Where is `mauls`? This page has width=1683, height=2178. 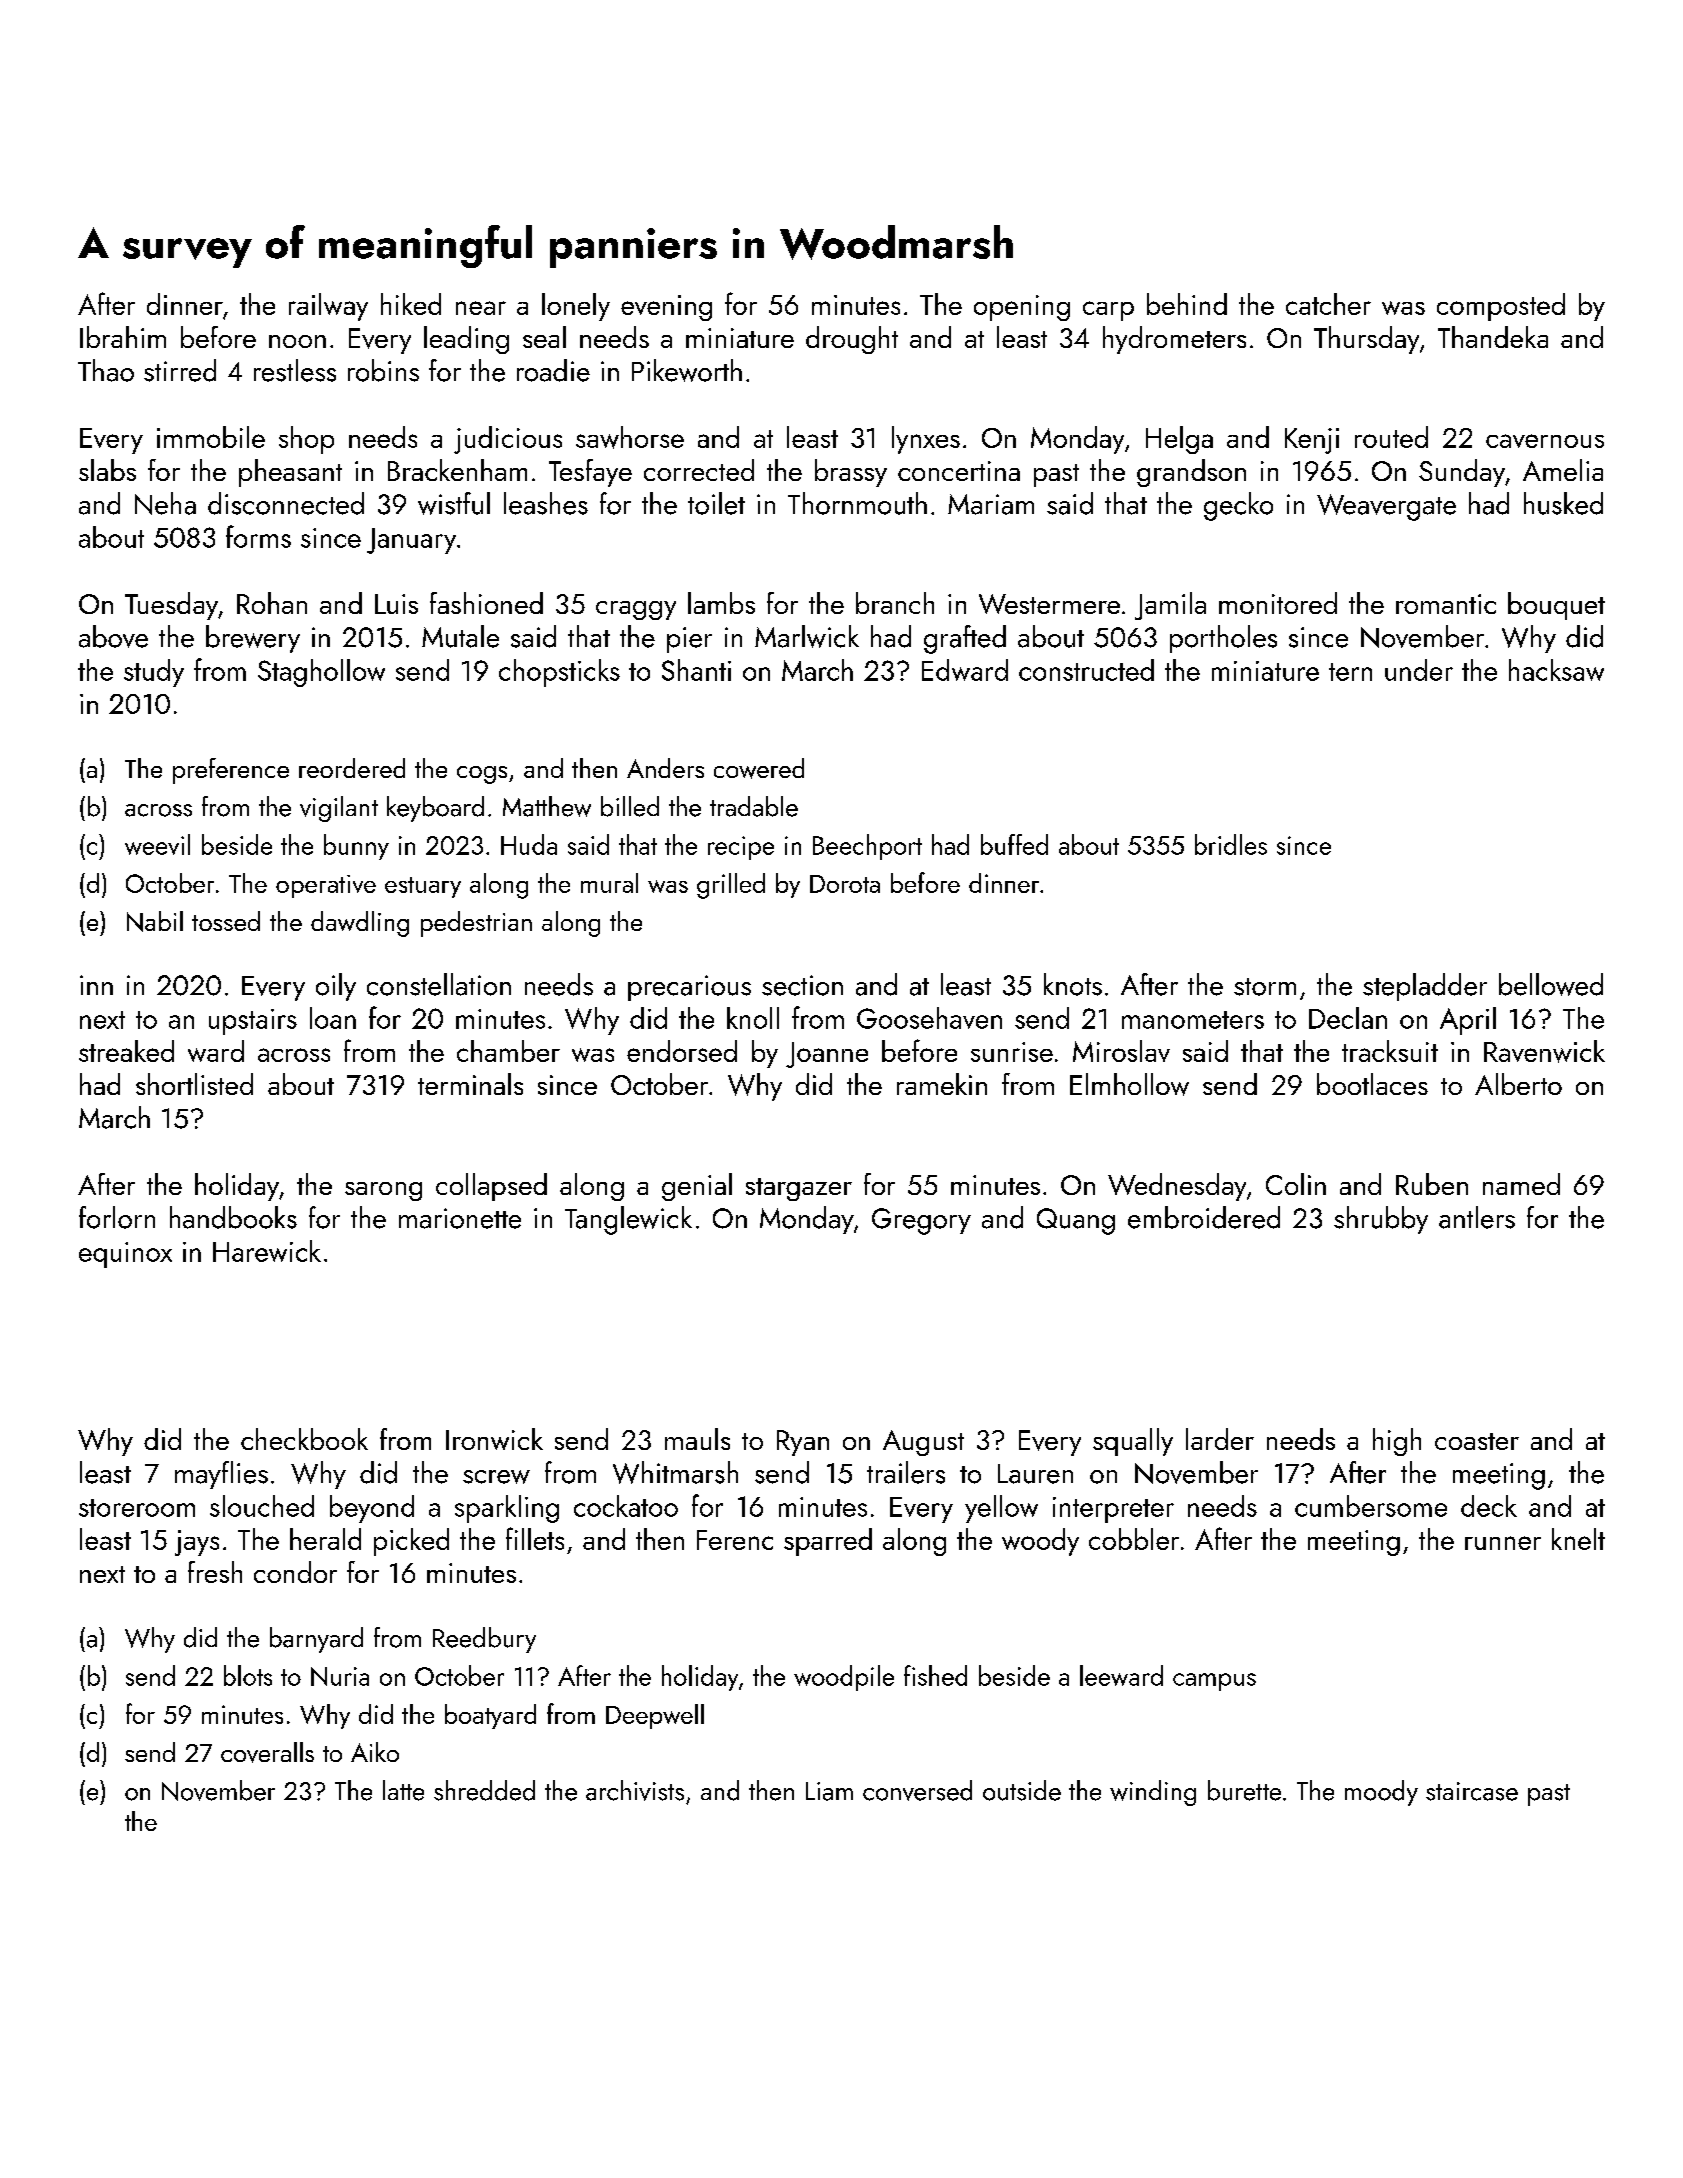 mauls is located at coordinates (697, 1439).
